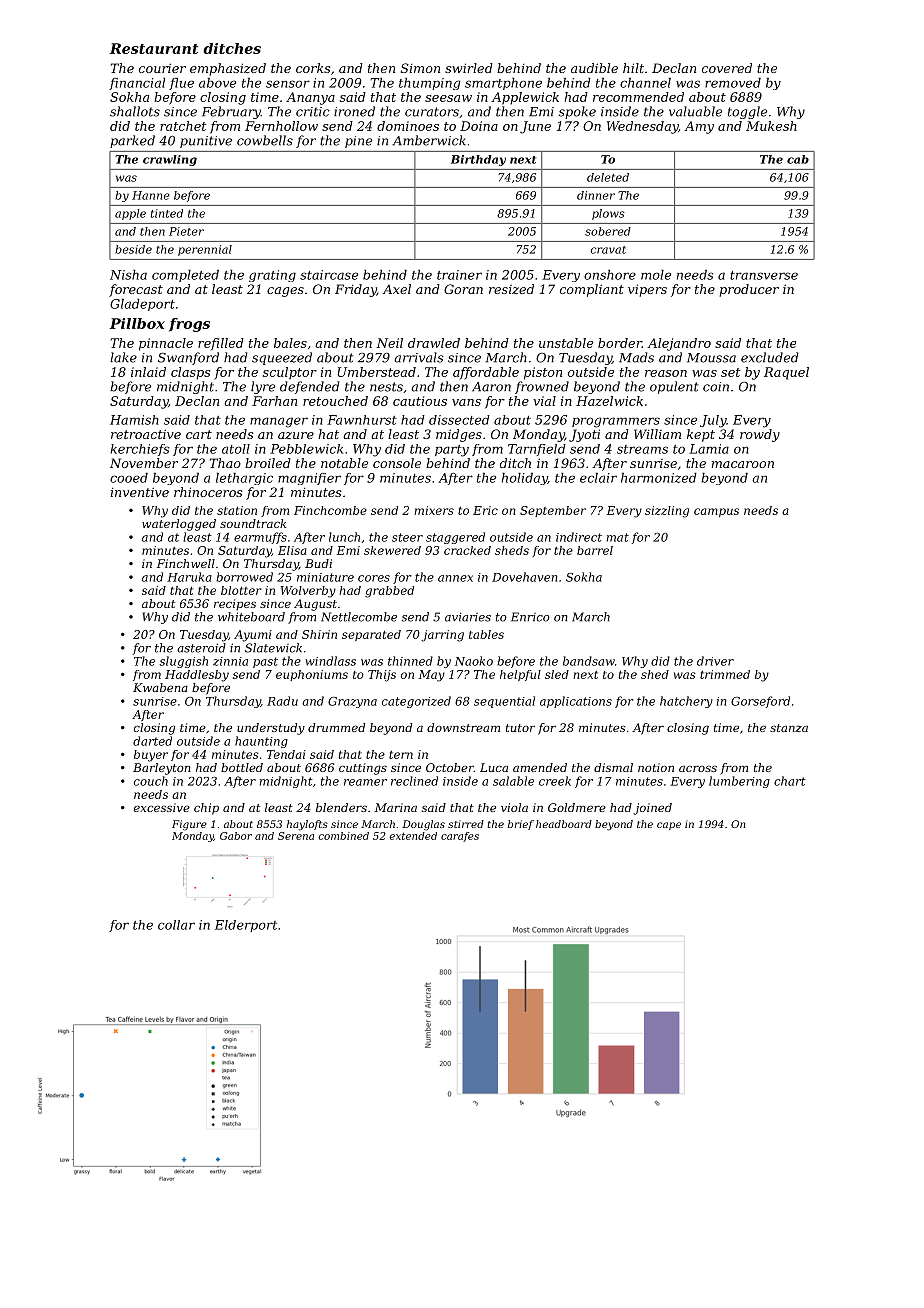  I want to click on Fernhollow, so click(281, 126).
